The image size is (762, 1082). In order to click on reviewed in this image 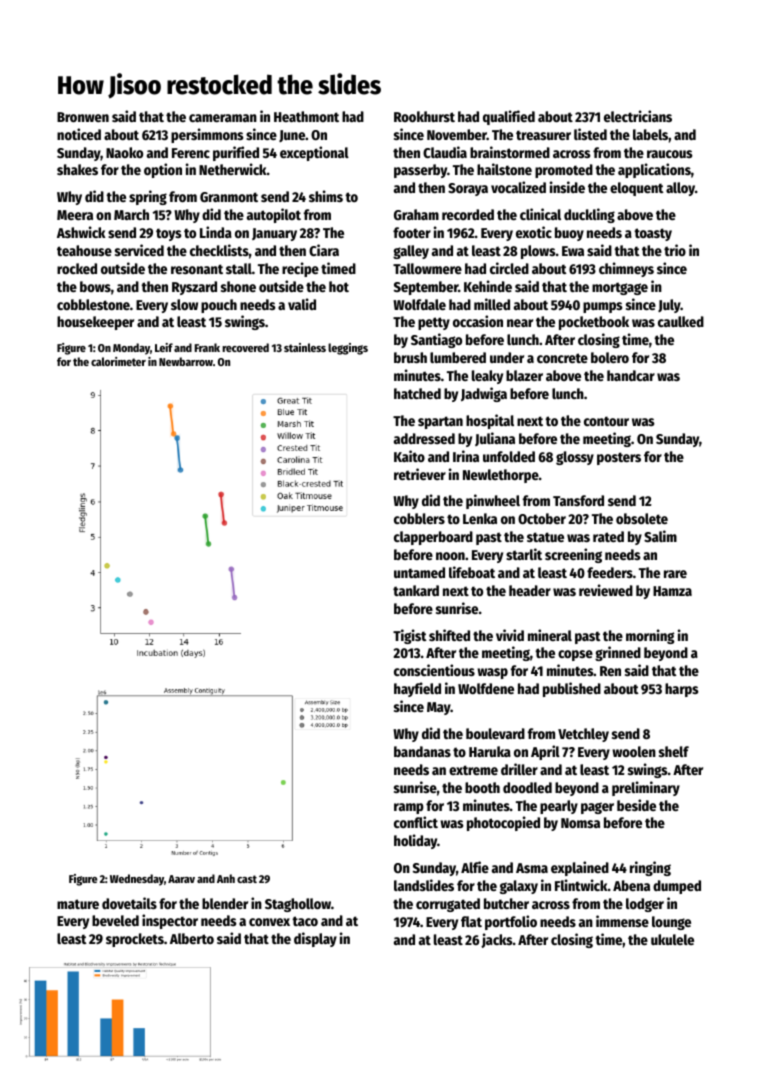, I will do `click(606, 590)`.
